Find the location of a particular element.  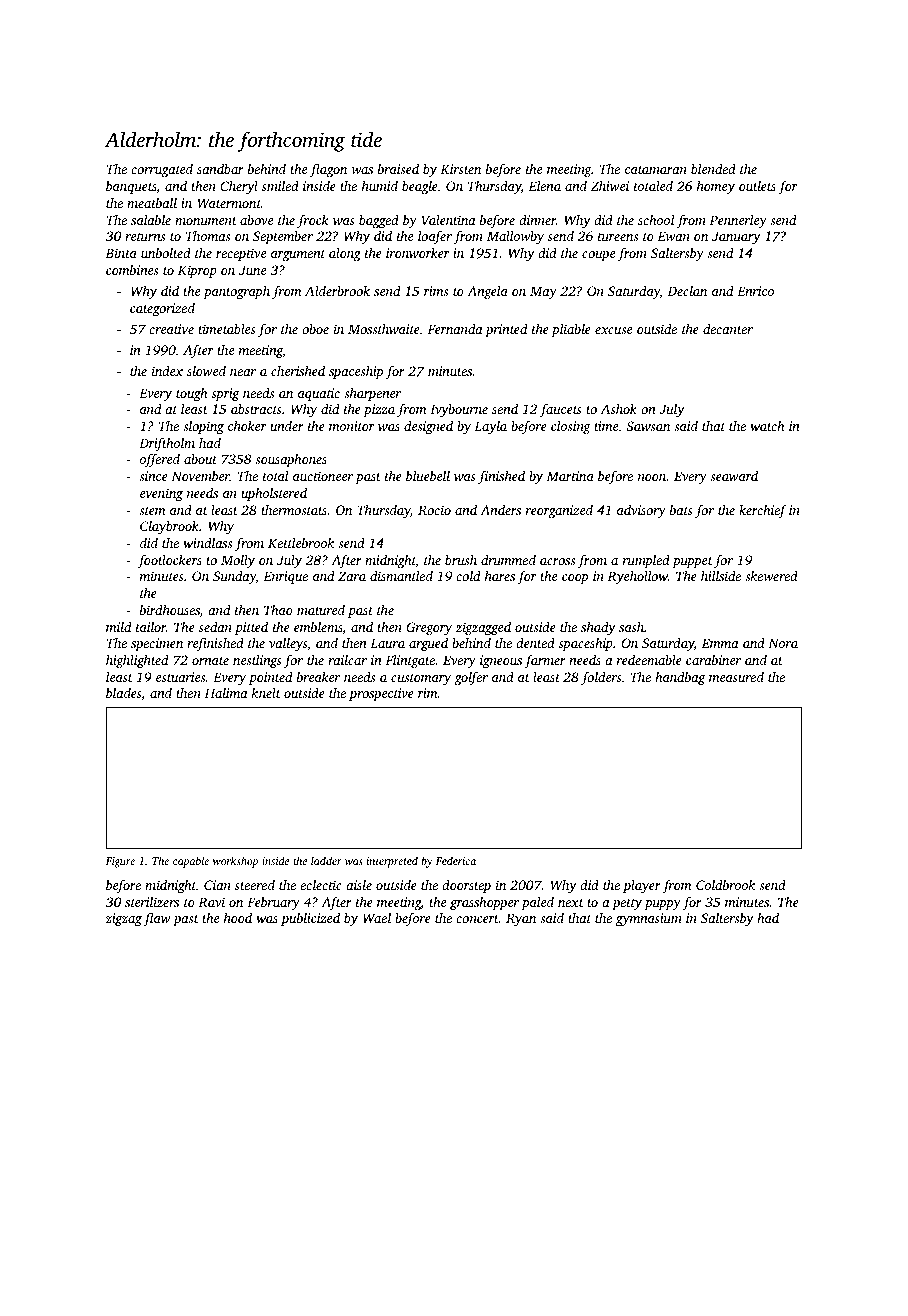

watch is located at coordinates (767, 426).
